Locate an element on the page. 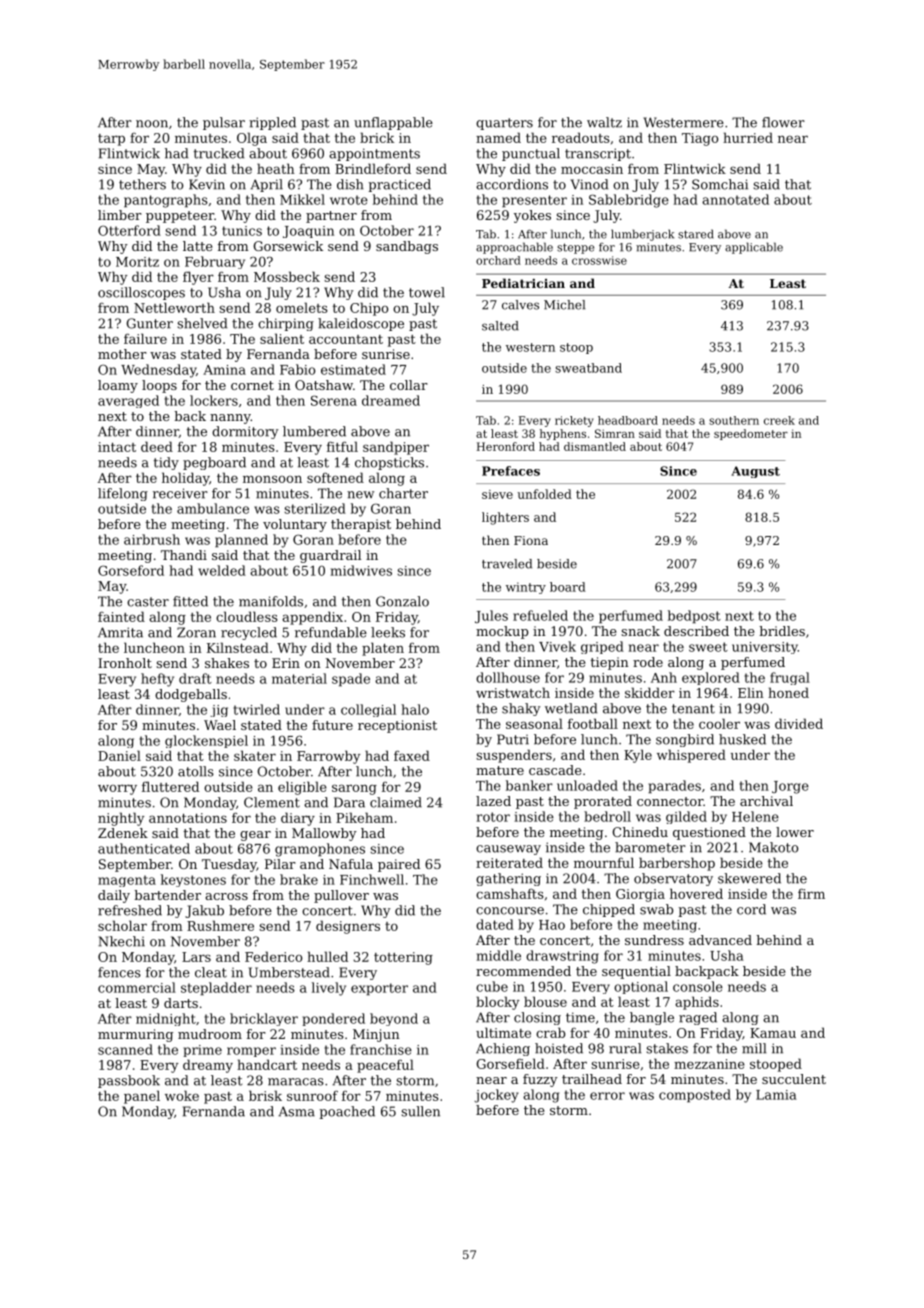 The width and height of the image is (924, 1308). explored is located at coordinates (711, 678).
